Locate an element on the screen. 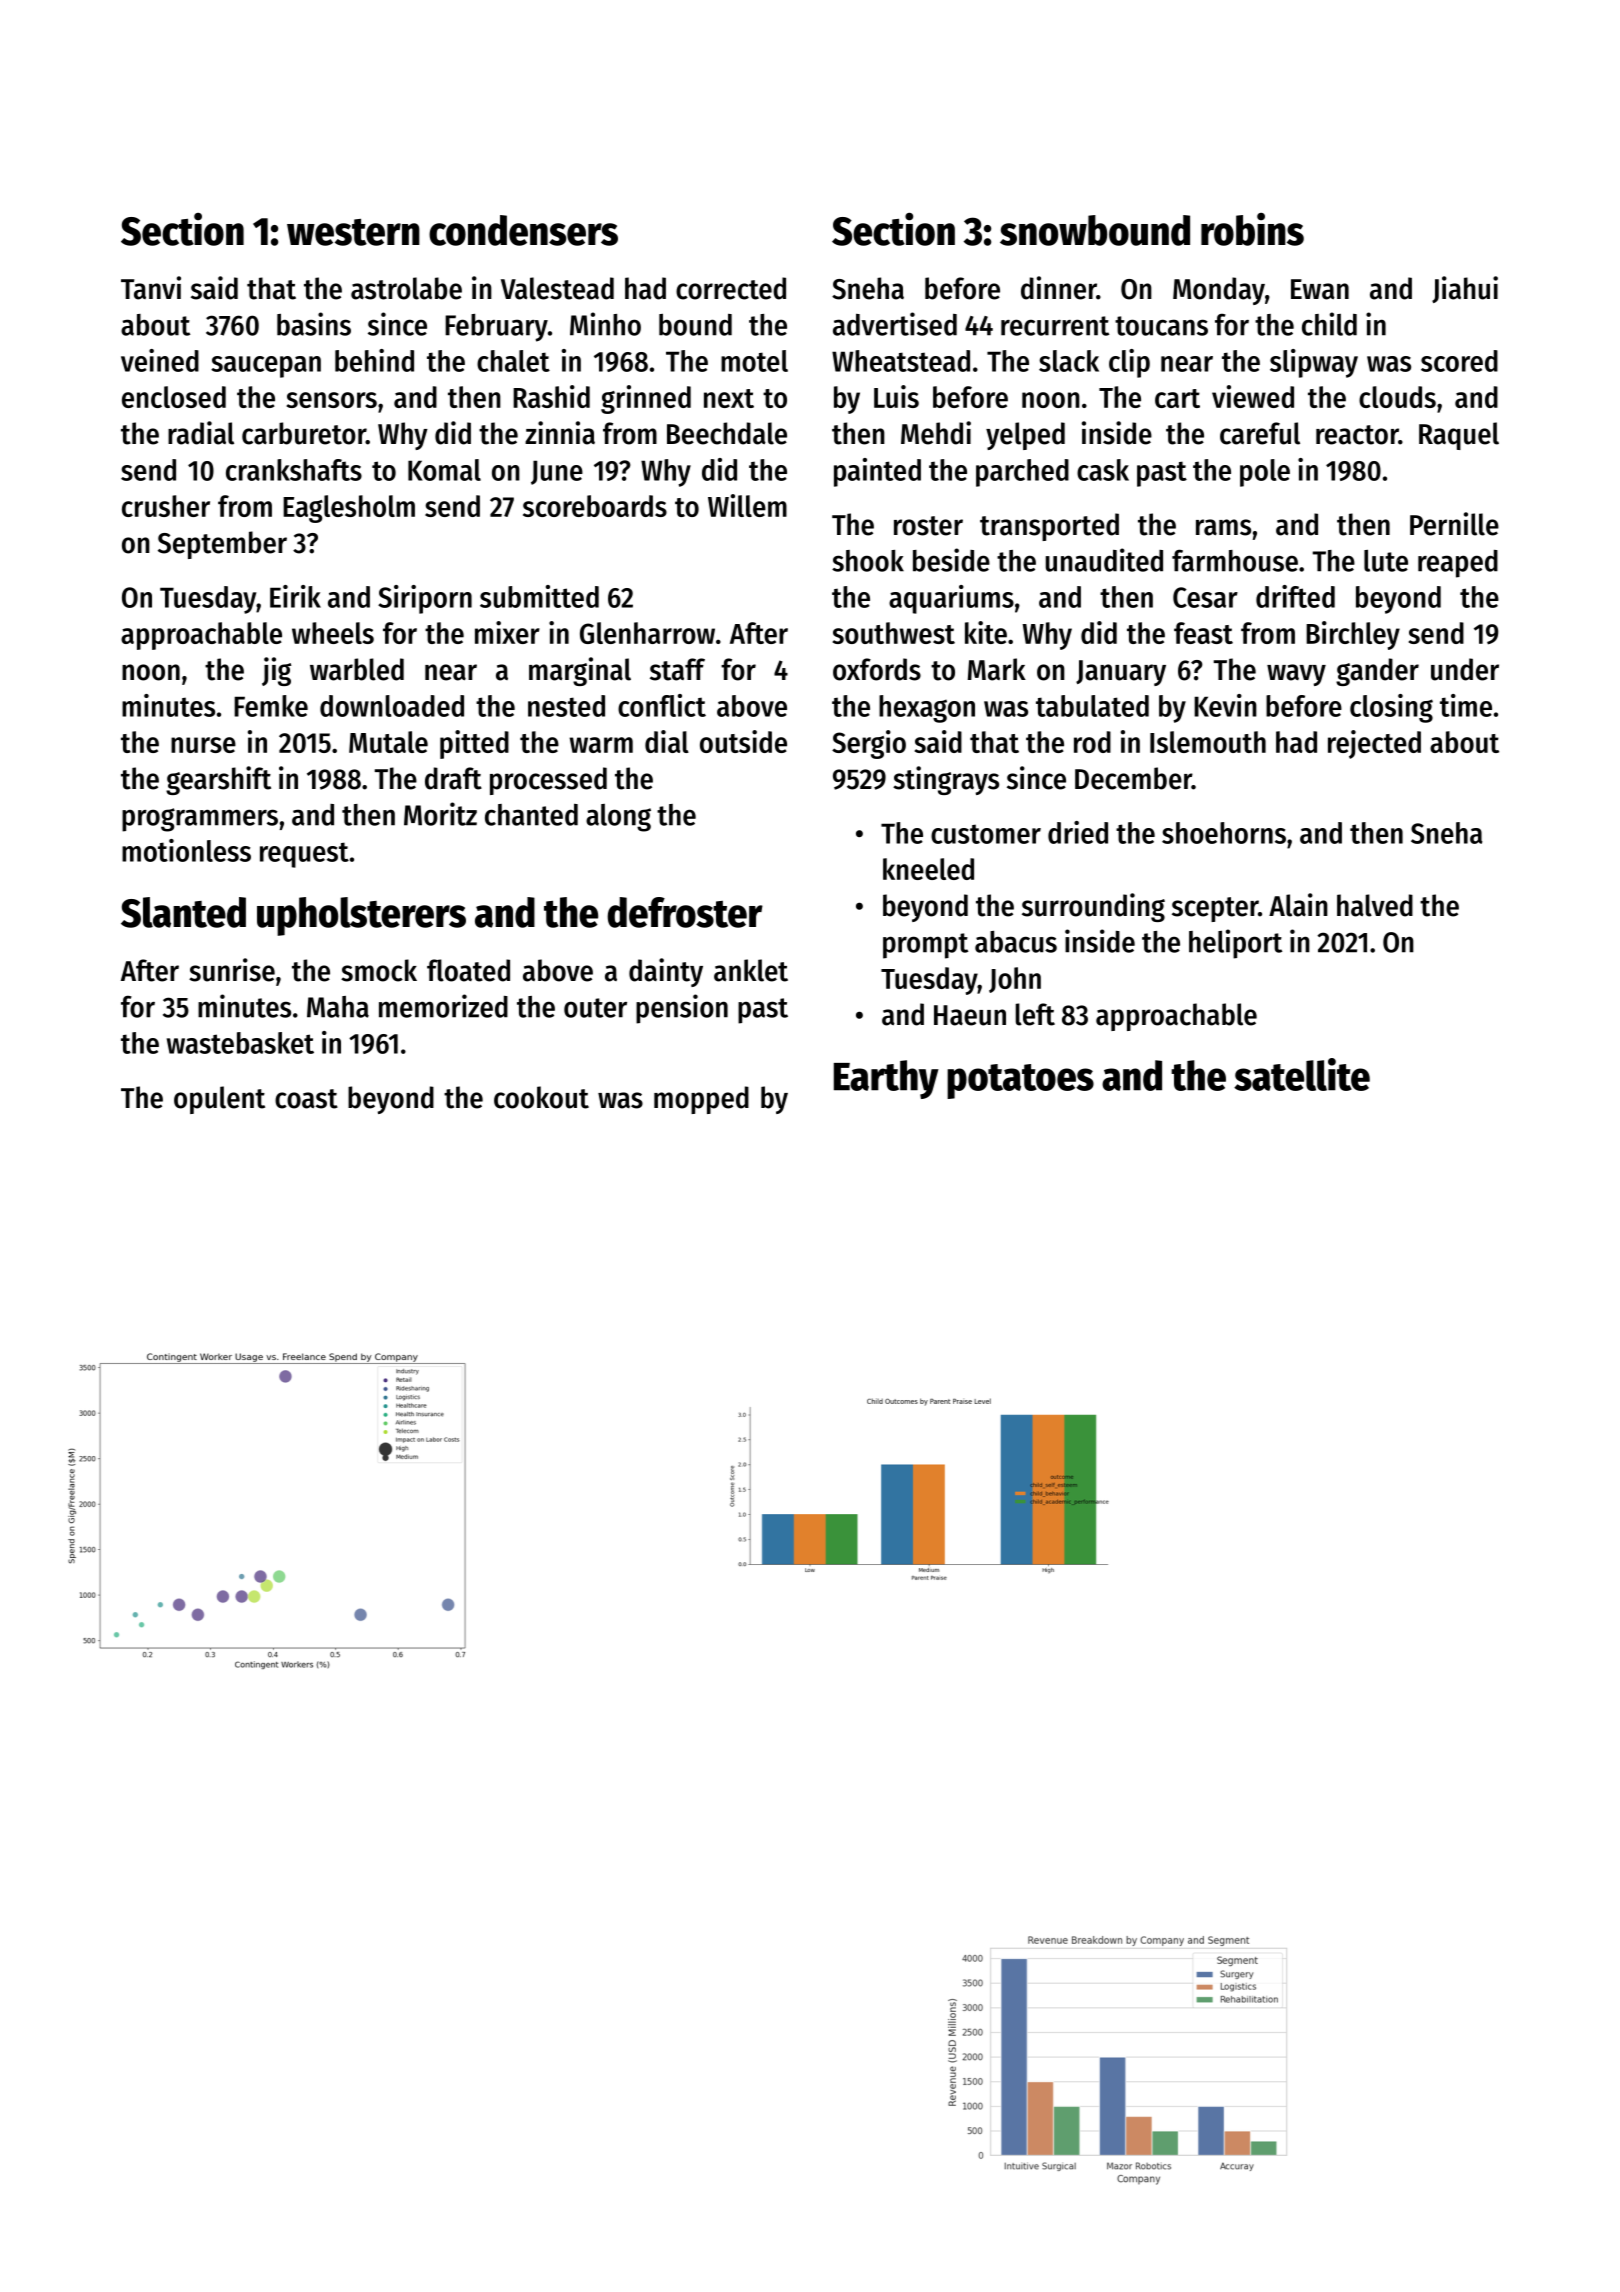 The image size is (1620, 2292). Haeun is located at coordinates (970, 1015).
